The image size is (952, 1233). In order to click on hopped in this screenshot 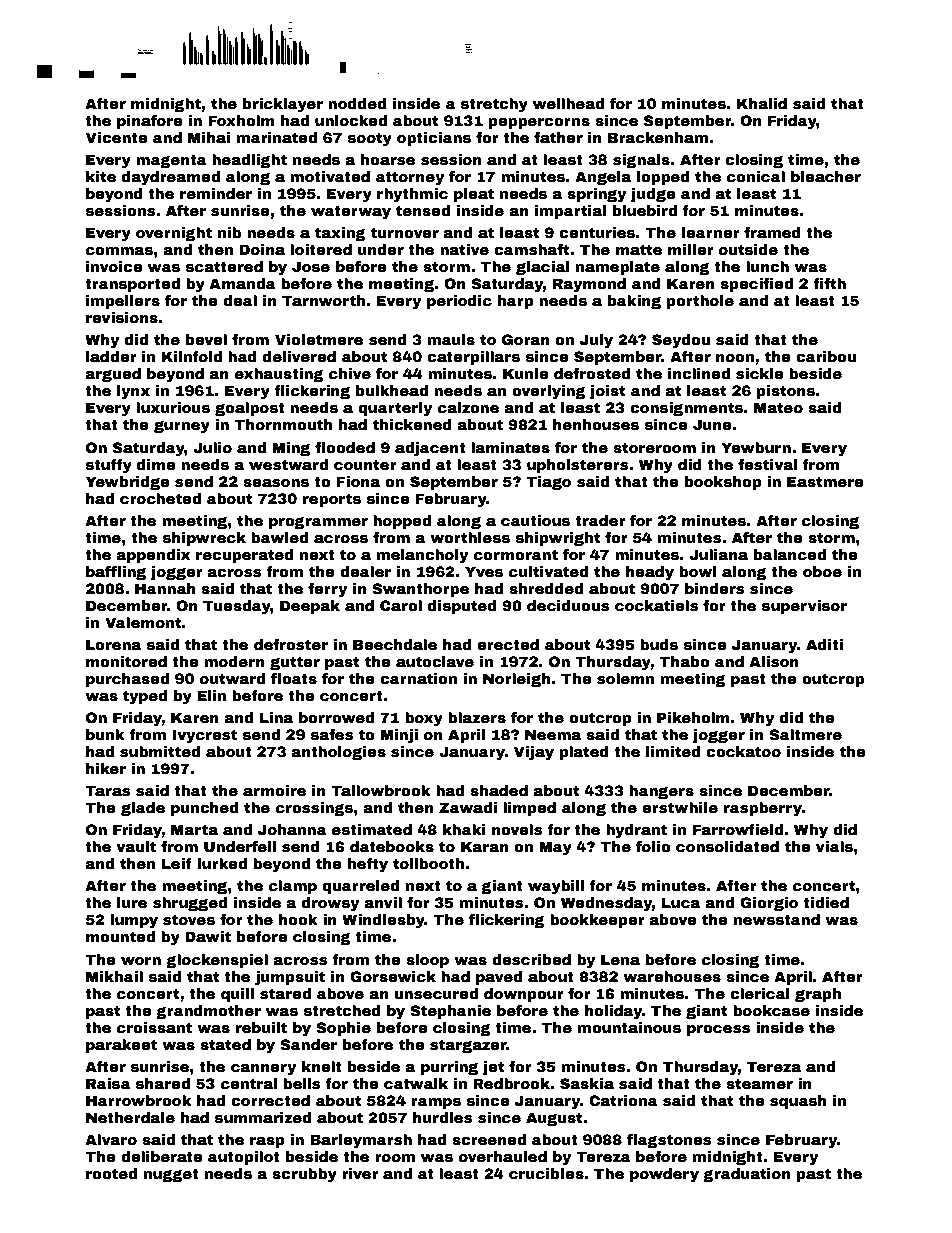, I will do `click(402, 522)`.
